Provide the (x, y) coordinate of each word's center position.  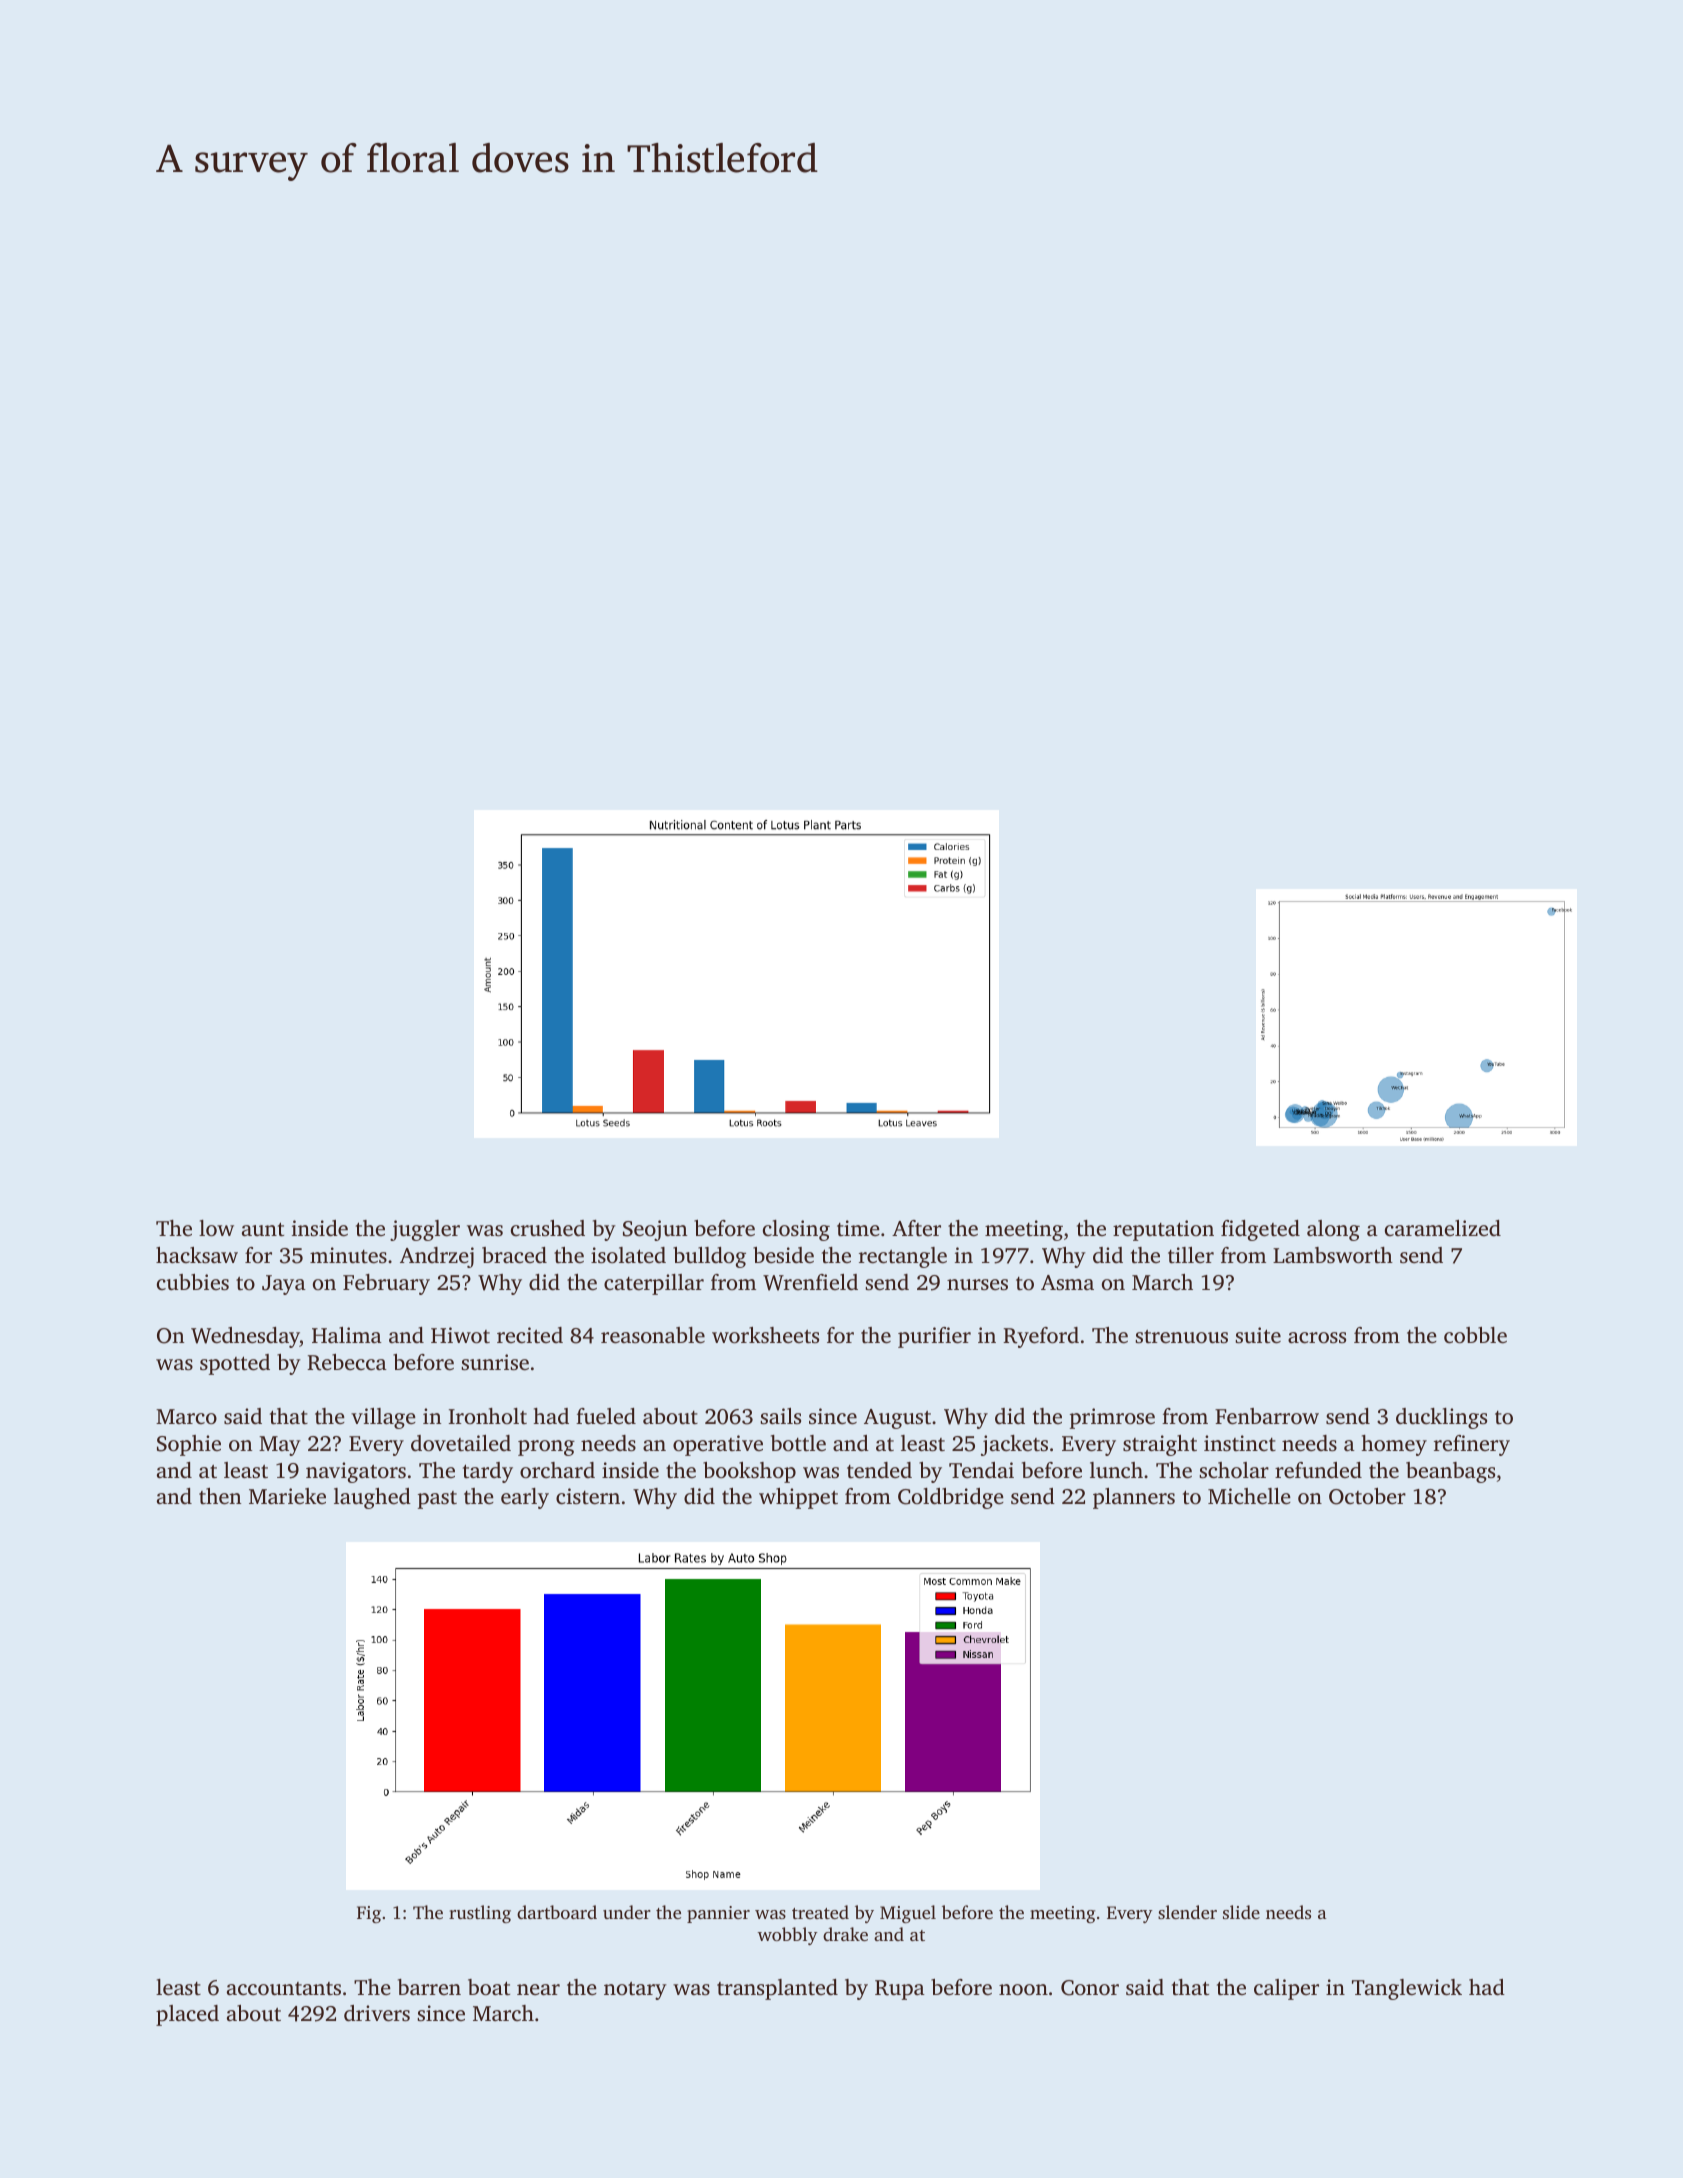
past (437, 1500)
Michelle (1249, 1496)
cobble (1475, 1335)
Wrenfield (810, 1282)
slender (1187, 1912)
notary (635, 1991)
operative (718, 1445)
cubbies (193, 1282)
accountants (284, 1988)
